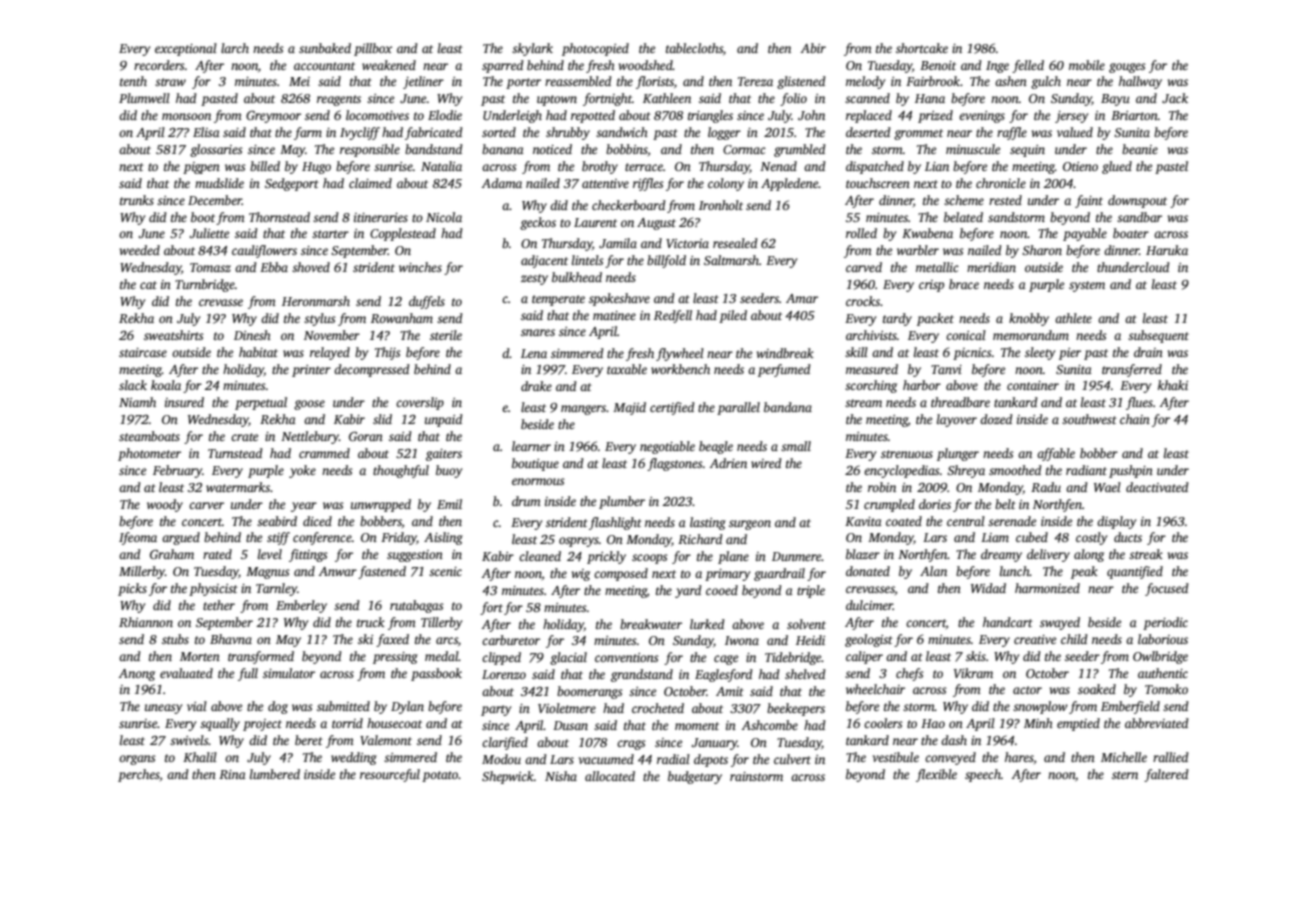 The image size is (1308, 924). Describe the element at coordinates (922, 48) in the page. I see `shortcake` at that location.
